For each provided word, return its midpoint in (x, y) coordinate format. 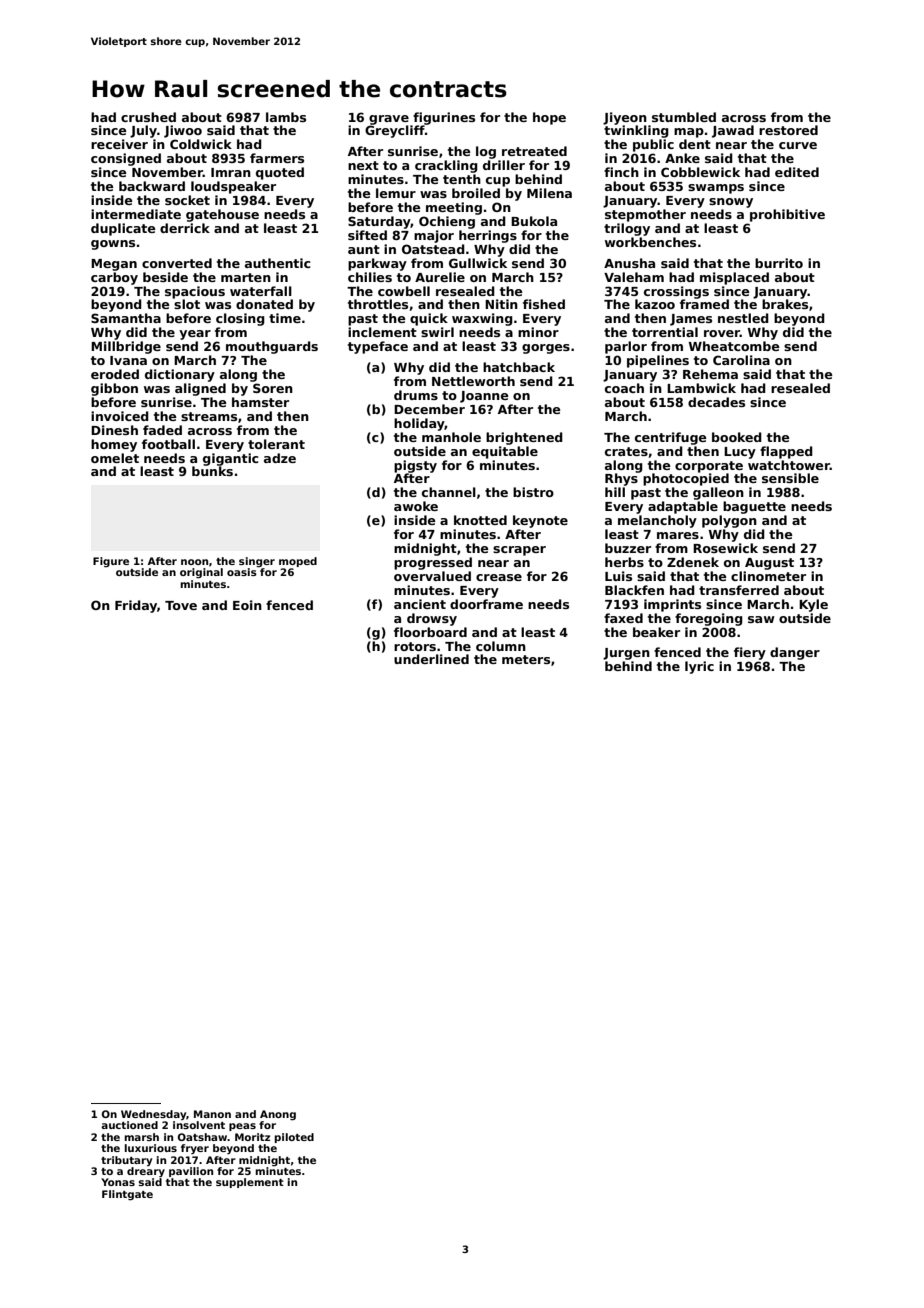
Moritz (252, 1137)
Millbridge (126, 347)
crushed (148, 117)
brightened (524, 438)
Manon (212, 1114)
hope (549, 118)
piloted (294, 1138)
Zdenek (693, 562)
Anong (278, 1115)
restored (788, 130)
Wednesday (153, 1115)
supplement (250, 1183)
